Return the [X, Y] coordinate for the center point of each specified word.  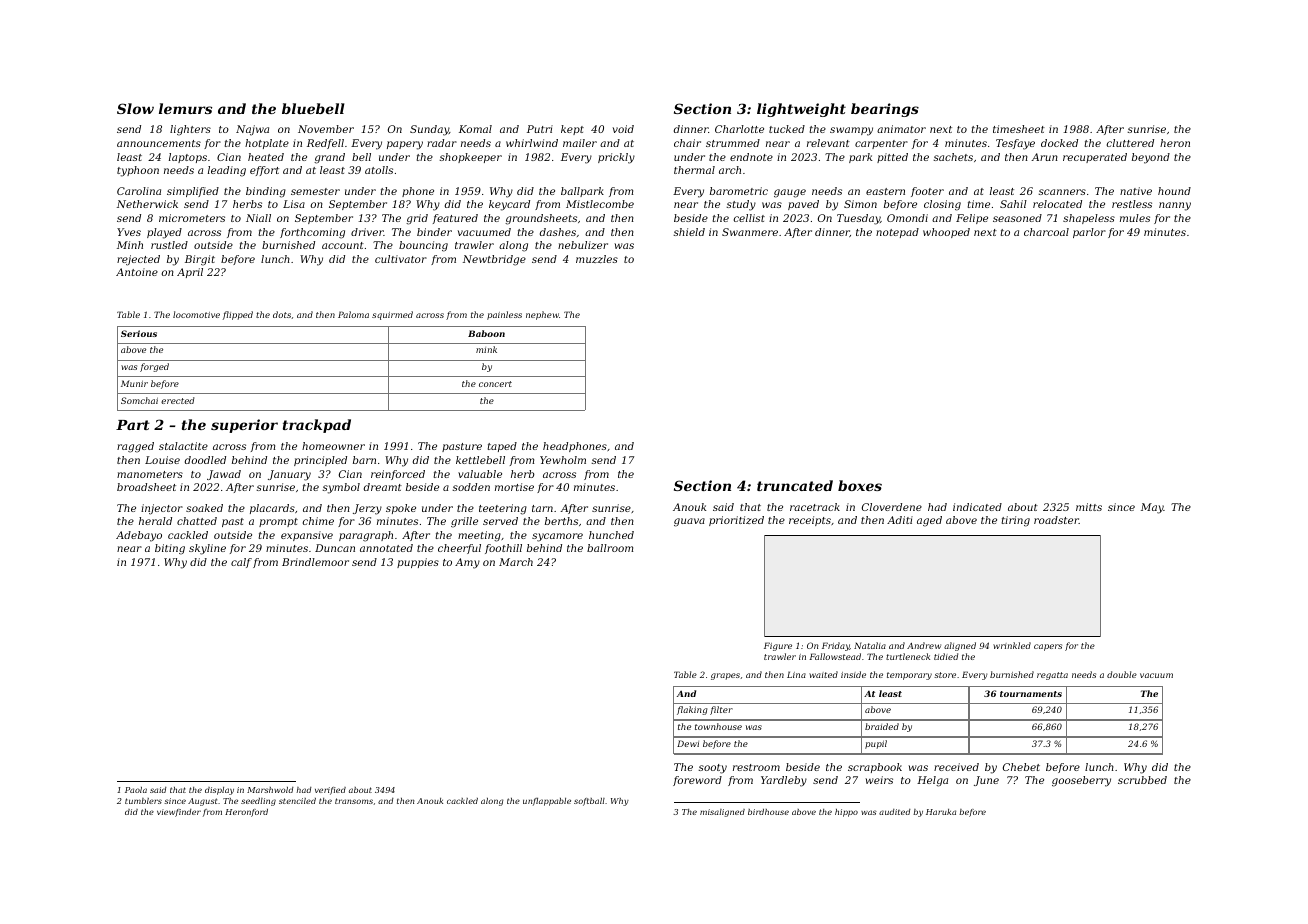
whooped [946, 233]
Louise [162, 460]
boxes [860, 485]
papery [405, 145]
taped [502, 447]
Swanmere [750, 232]
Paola [136, 790]
